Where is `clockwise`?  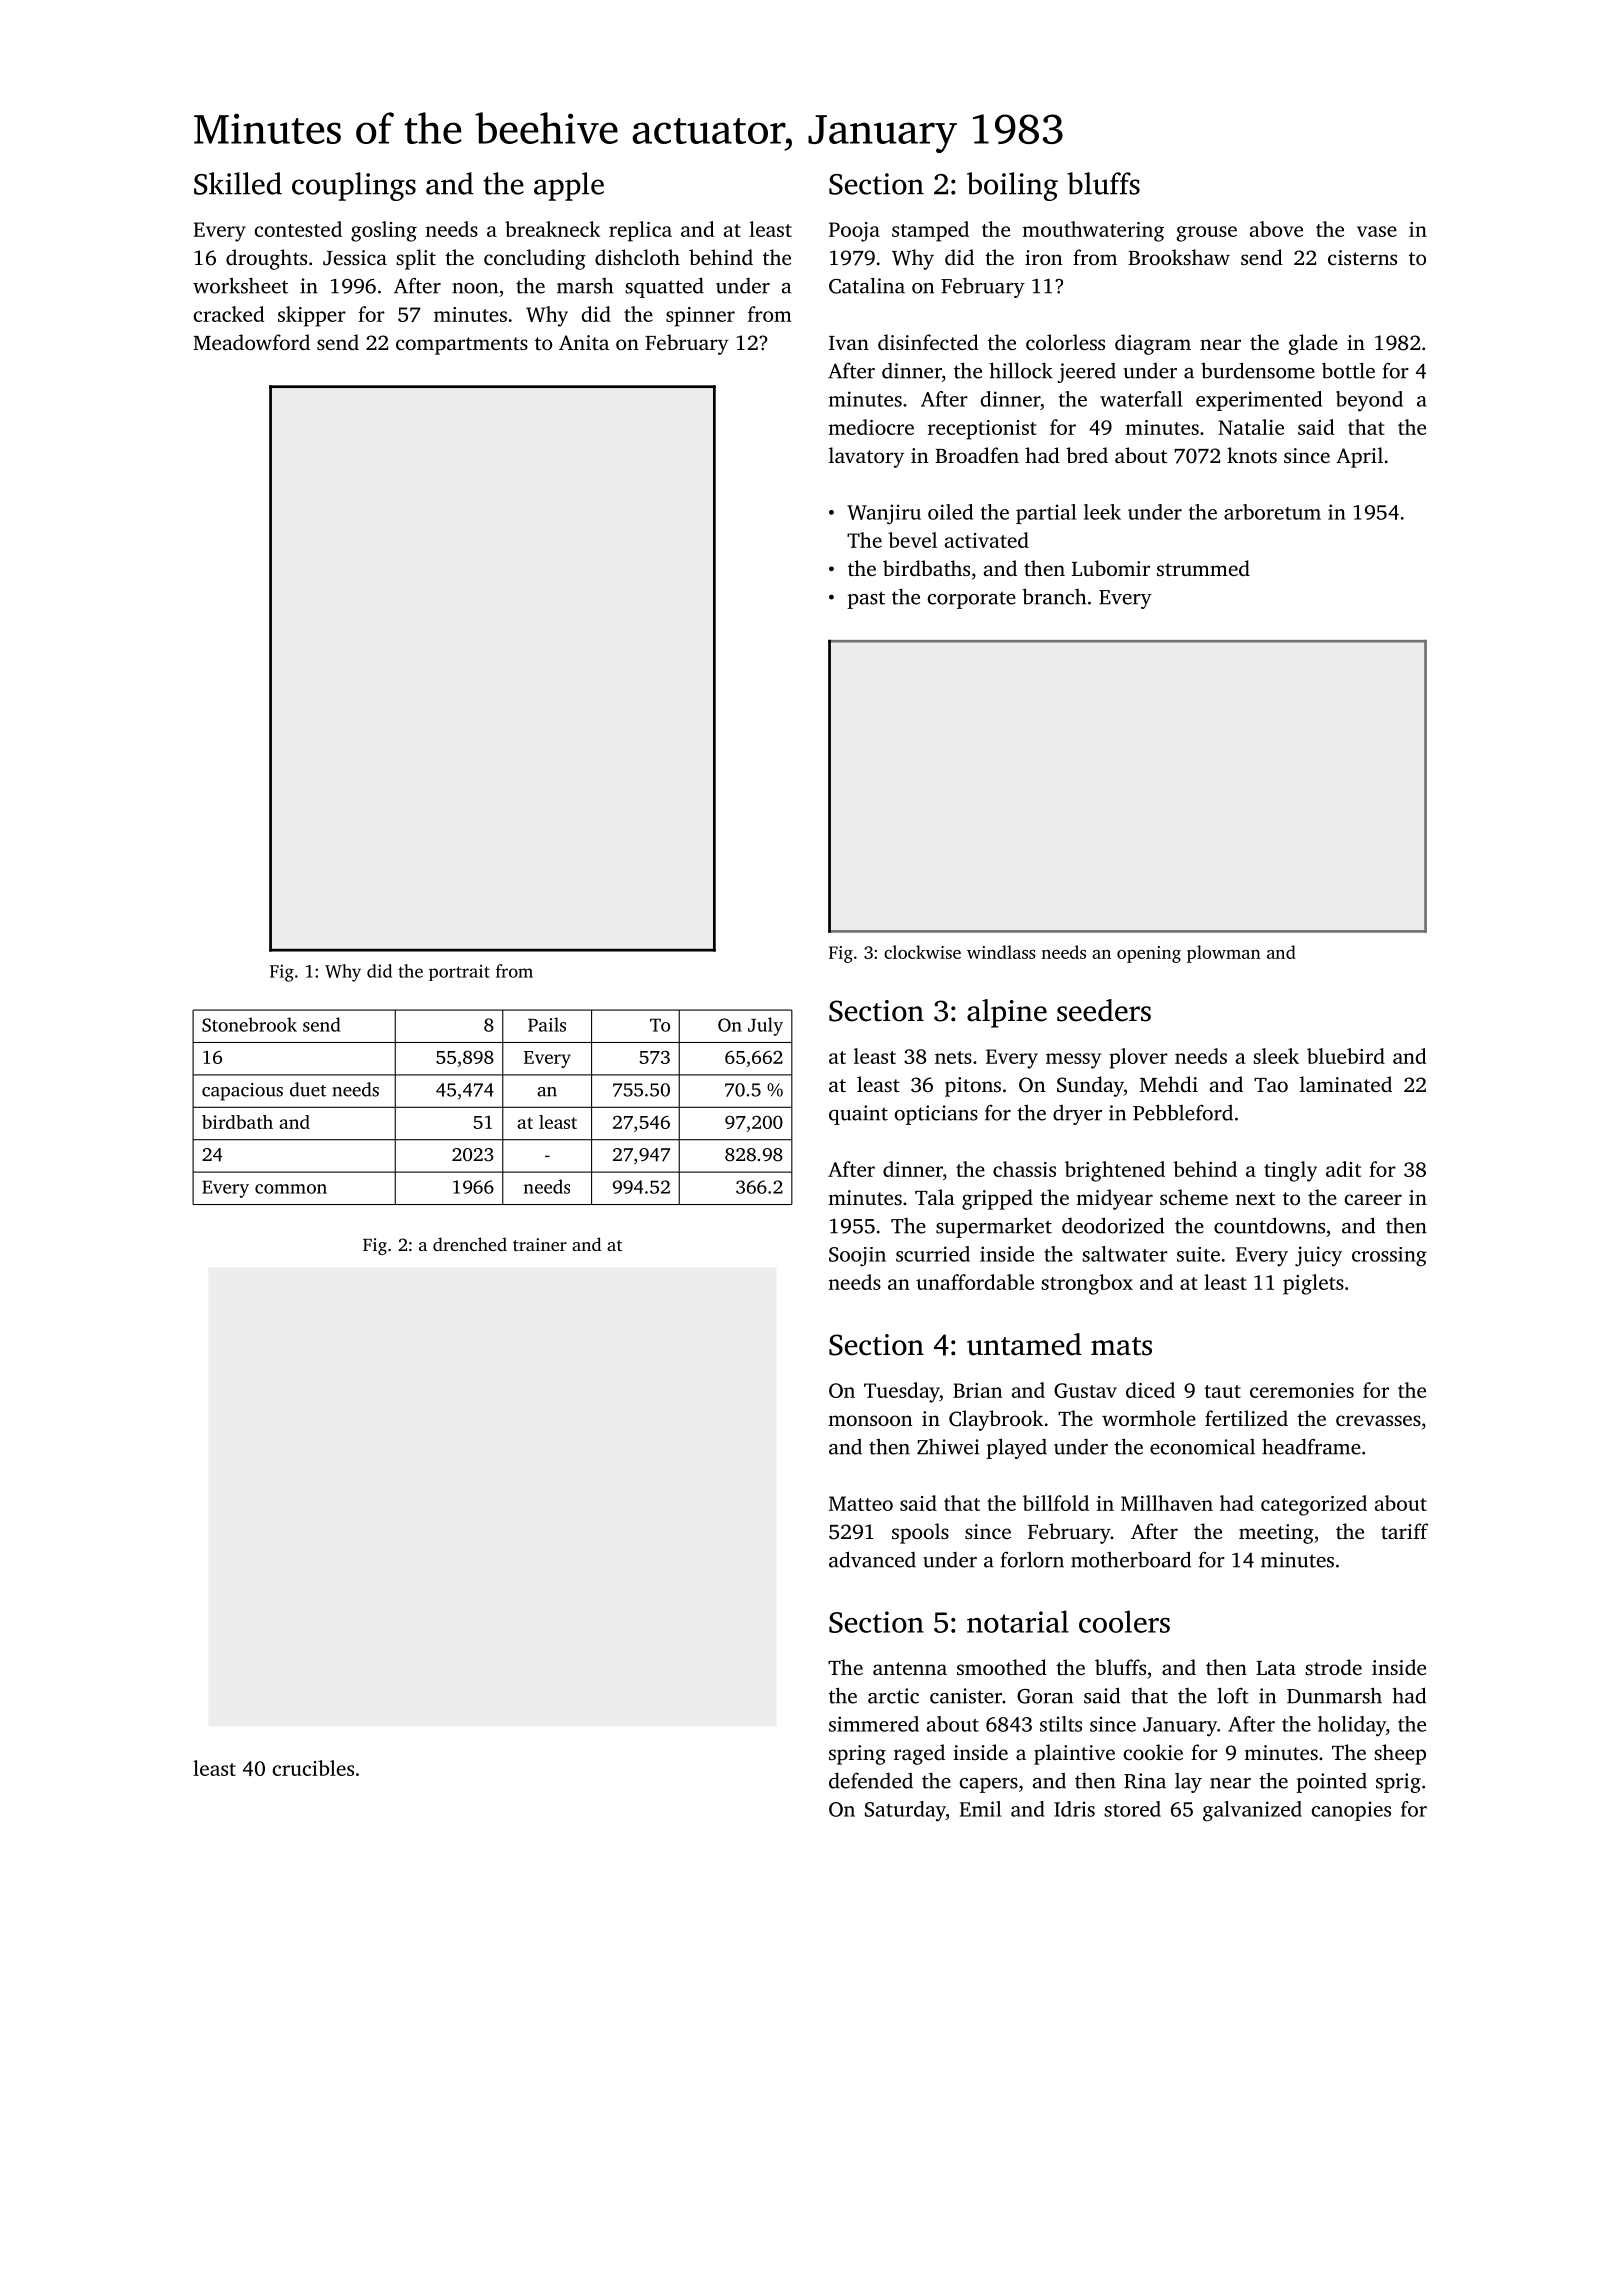 clockwise is located at coordinates (922, 952).
